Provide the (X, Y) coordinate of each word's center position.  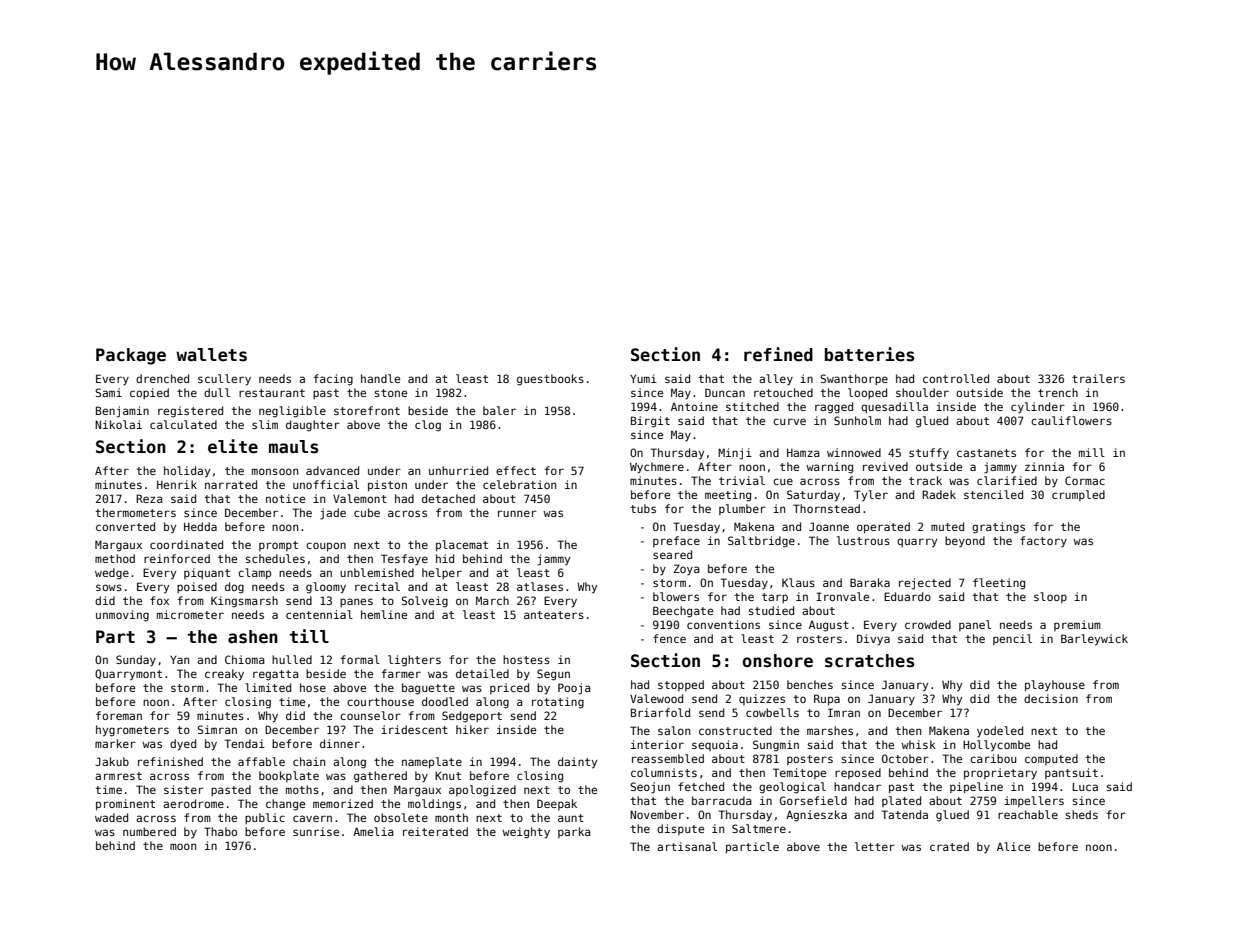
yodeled (1000, 732)
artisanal (687, 846)
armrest (118, 776)
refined (778, 354)
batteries (869, 354)
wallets (211, 355)
